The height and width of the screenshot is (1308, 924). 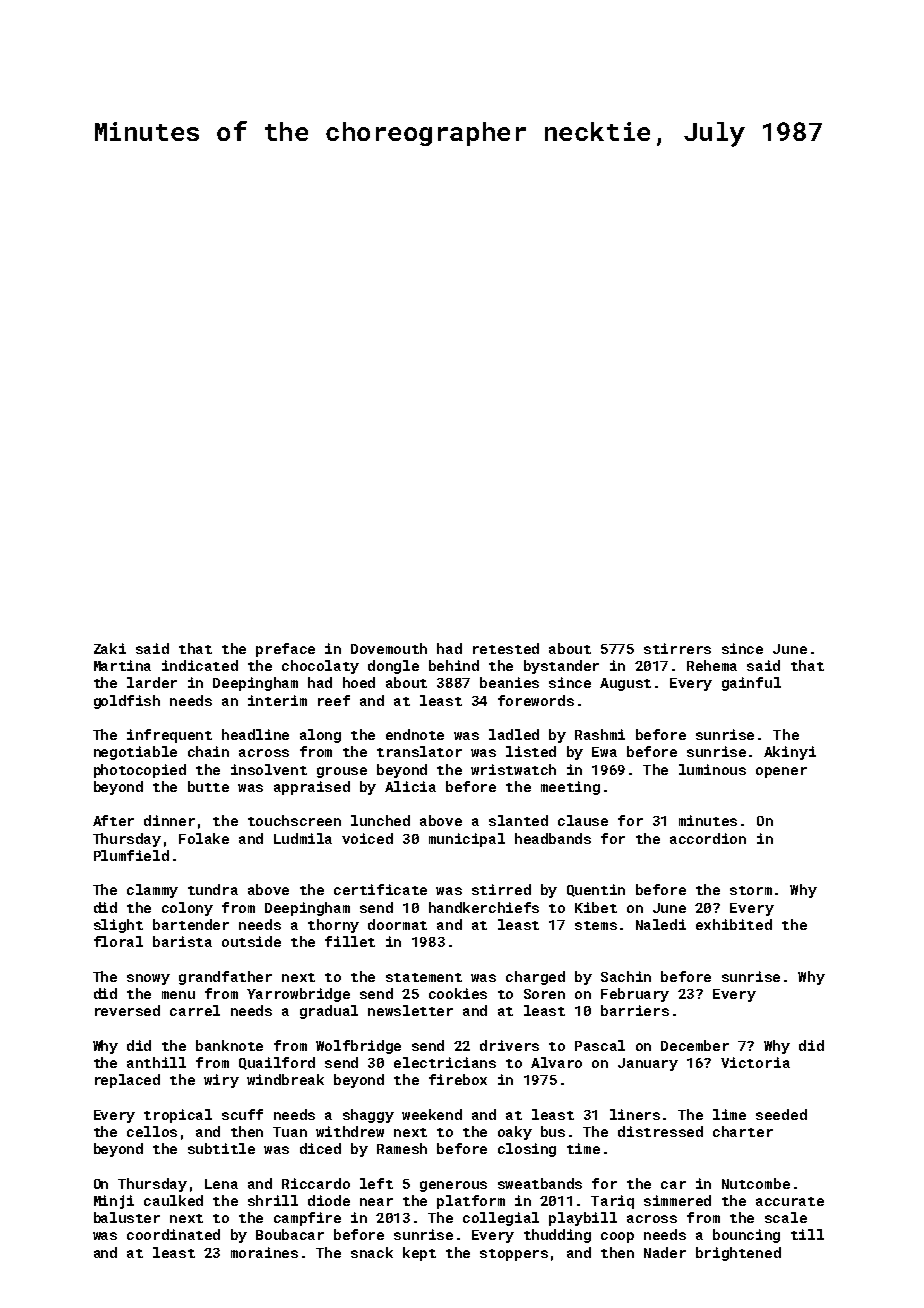 What do you see at coordinates (677, 648) in the screenshot?
I see `stirrers` at bounding box center [677, 648].
